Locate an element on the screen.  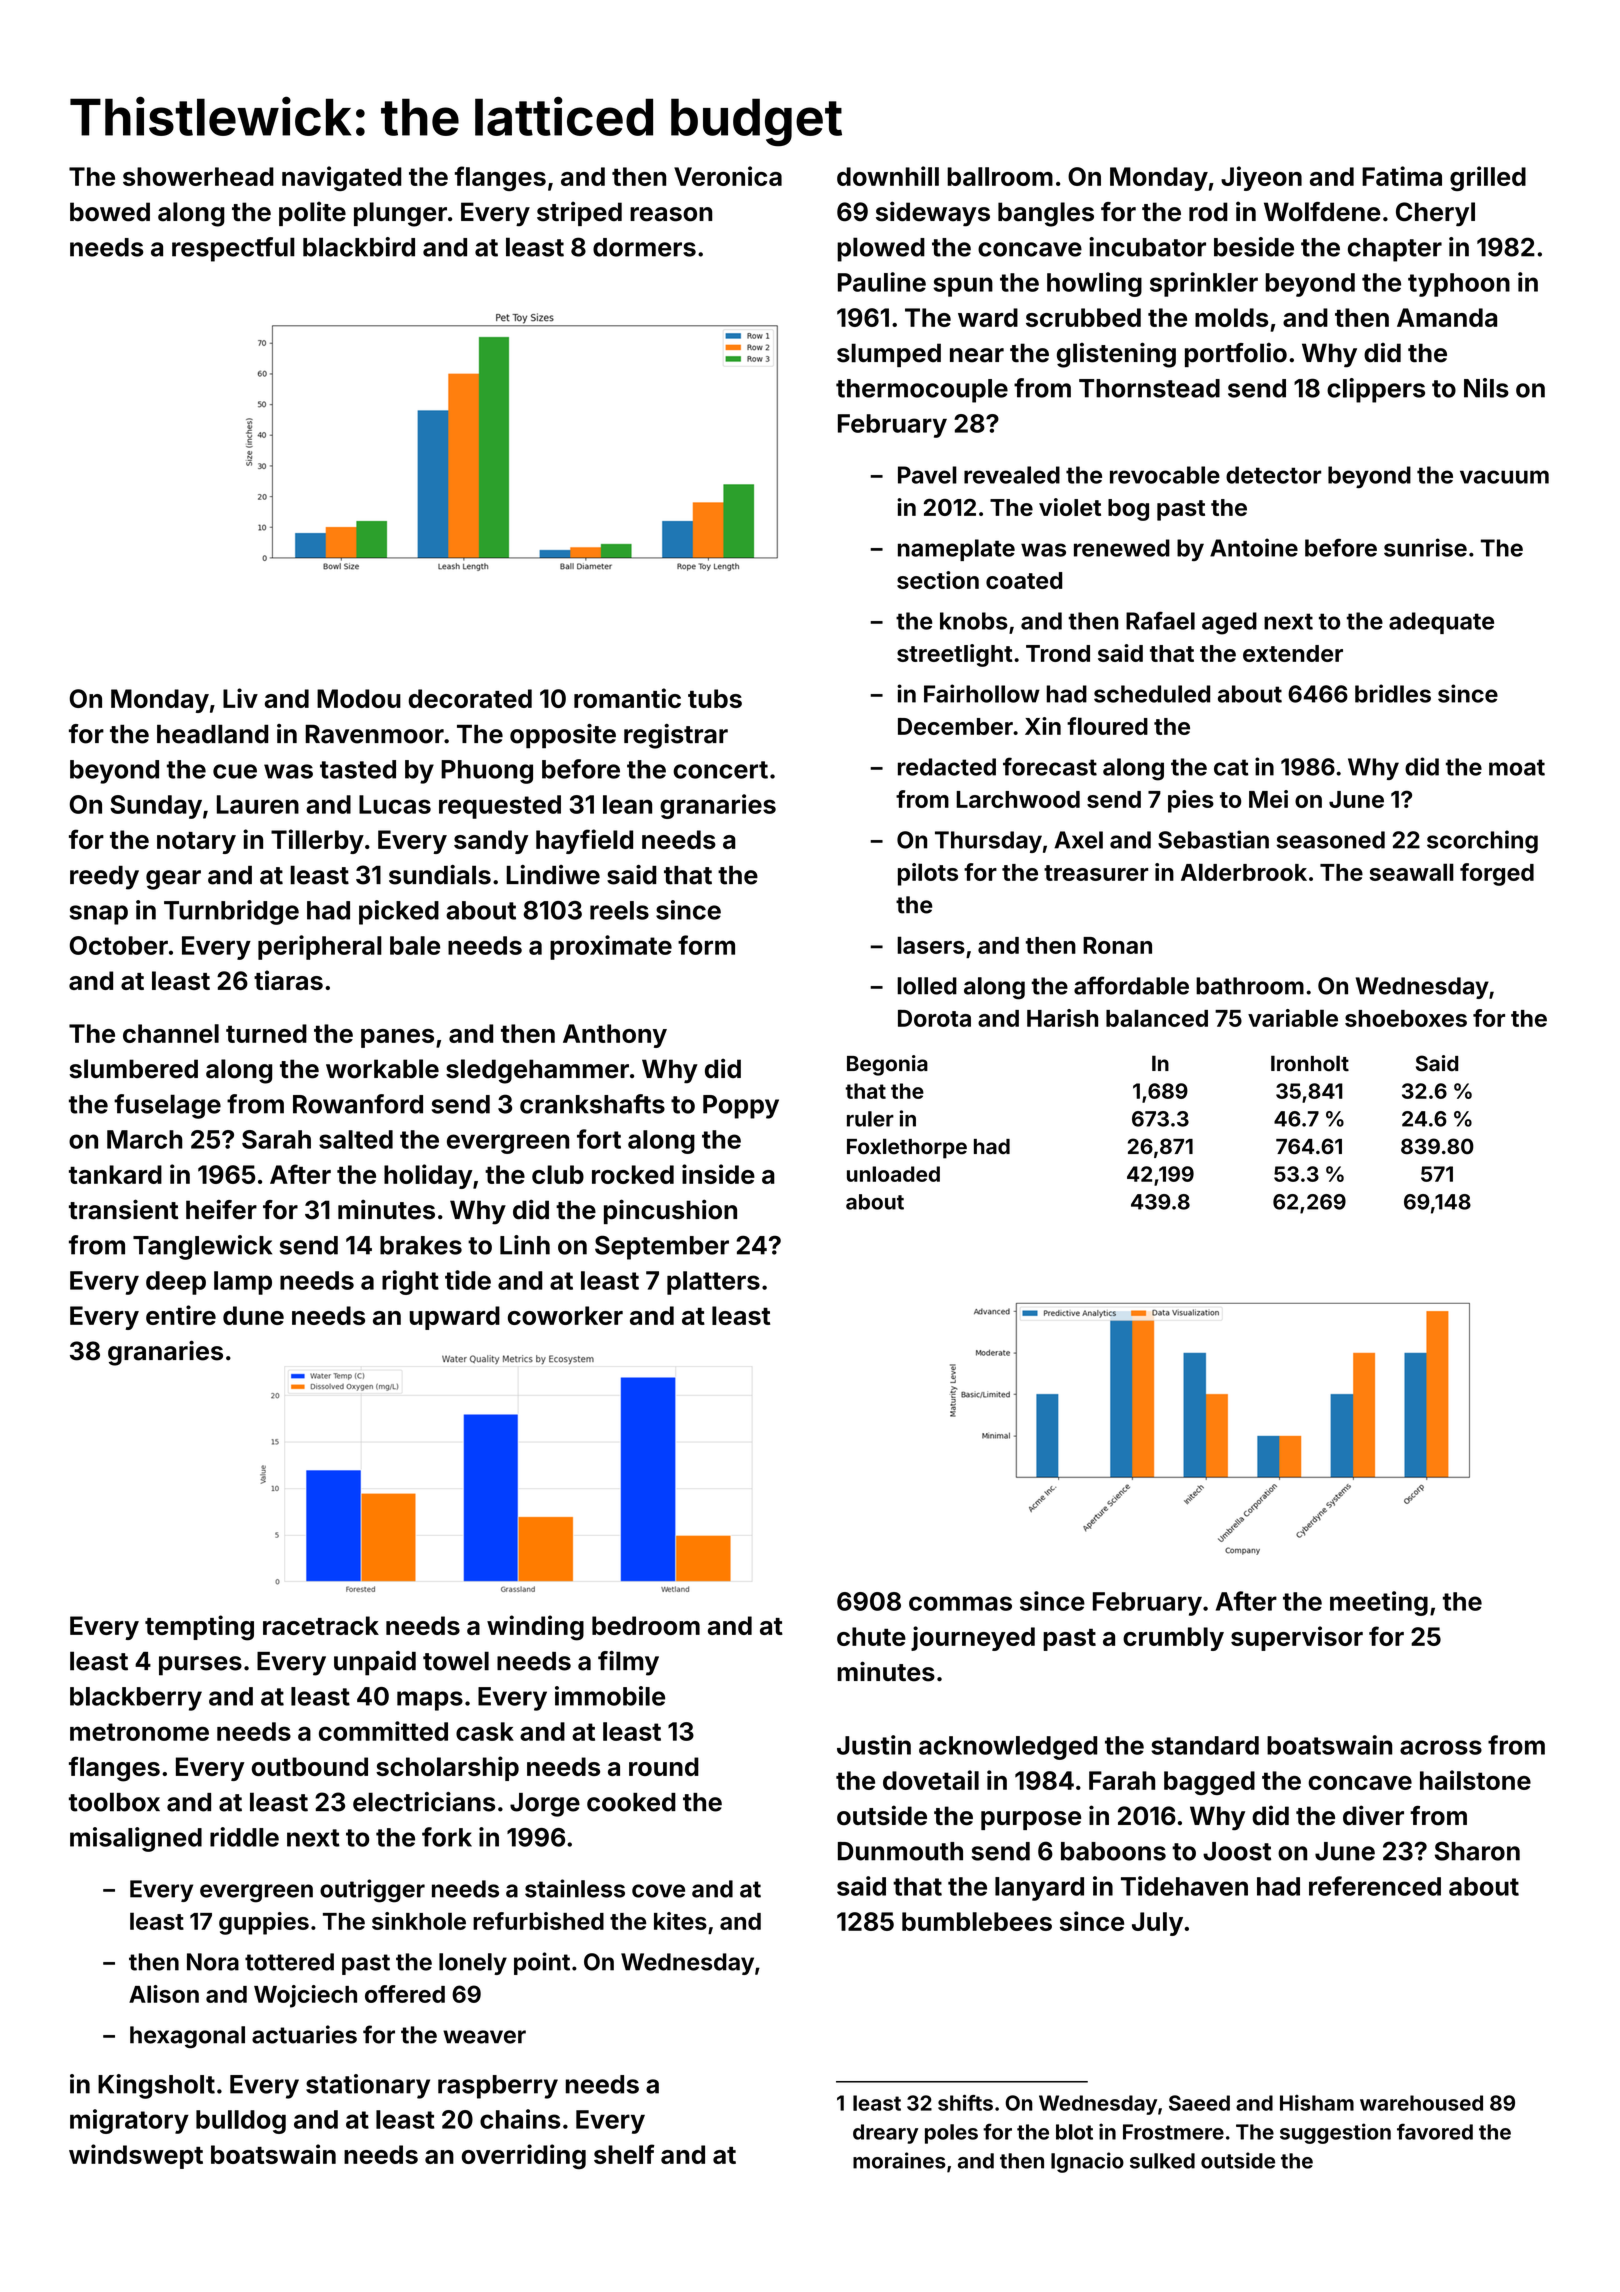
plowed is located at coordinates (881, 249).
